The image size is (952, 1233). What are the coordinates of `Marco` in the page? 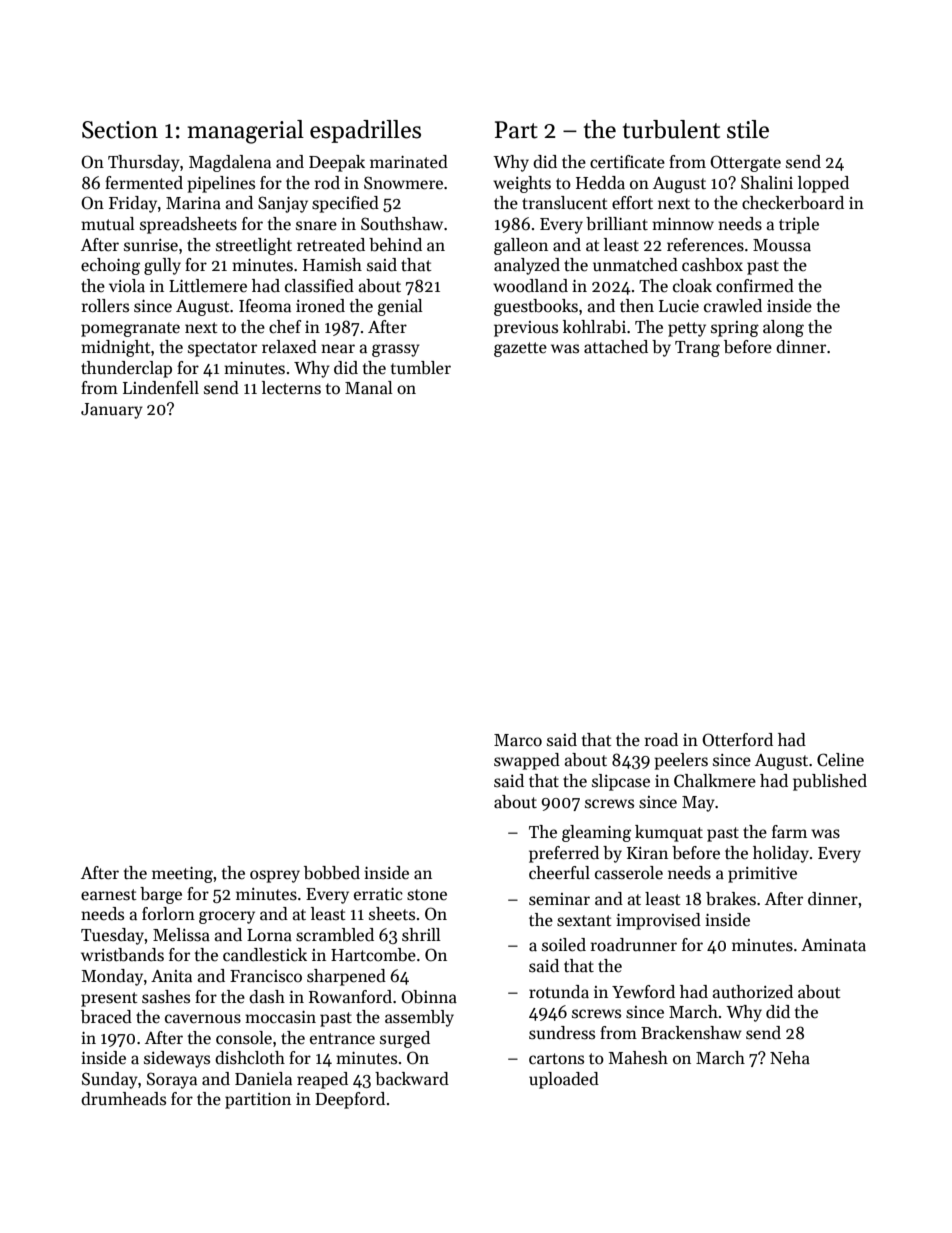 It's located at (518, 740).
